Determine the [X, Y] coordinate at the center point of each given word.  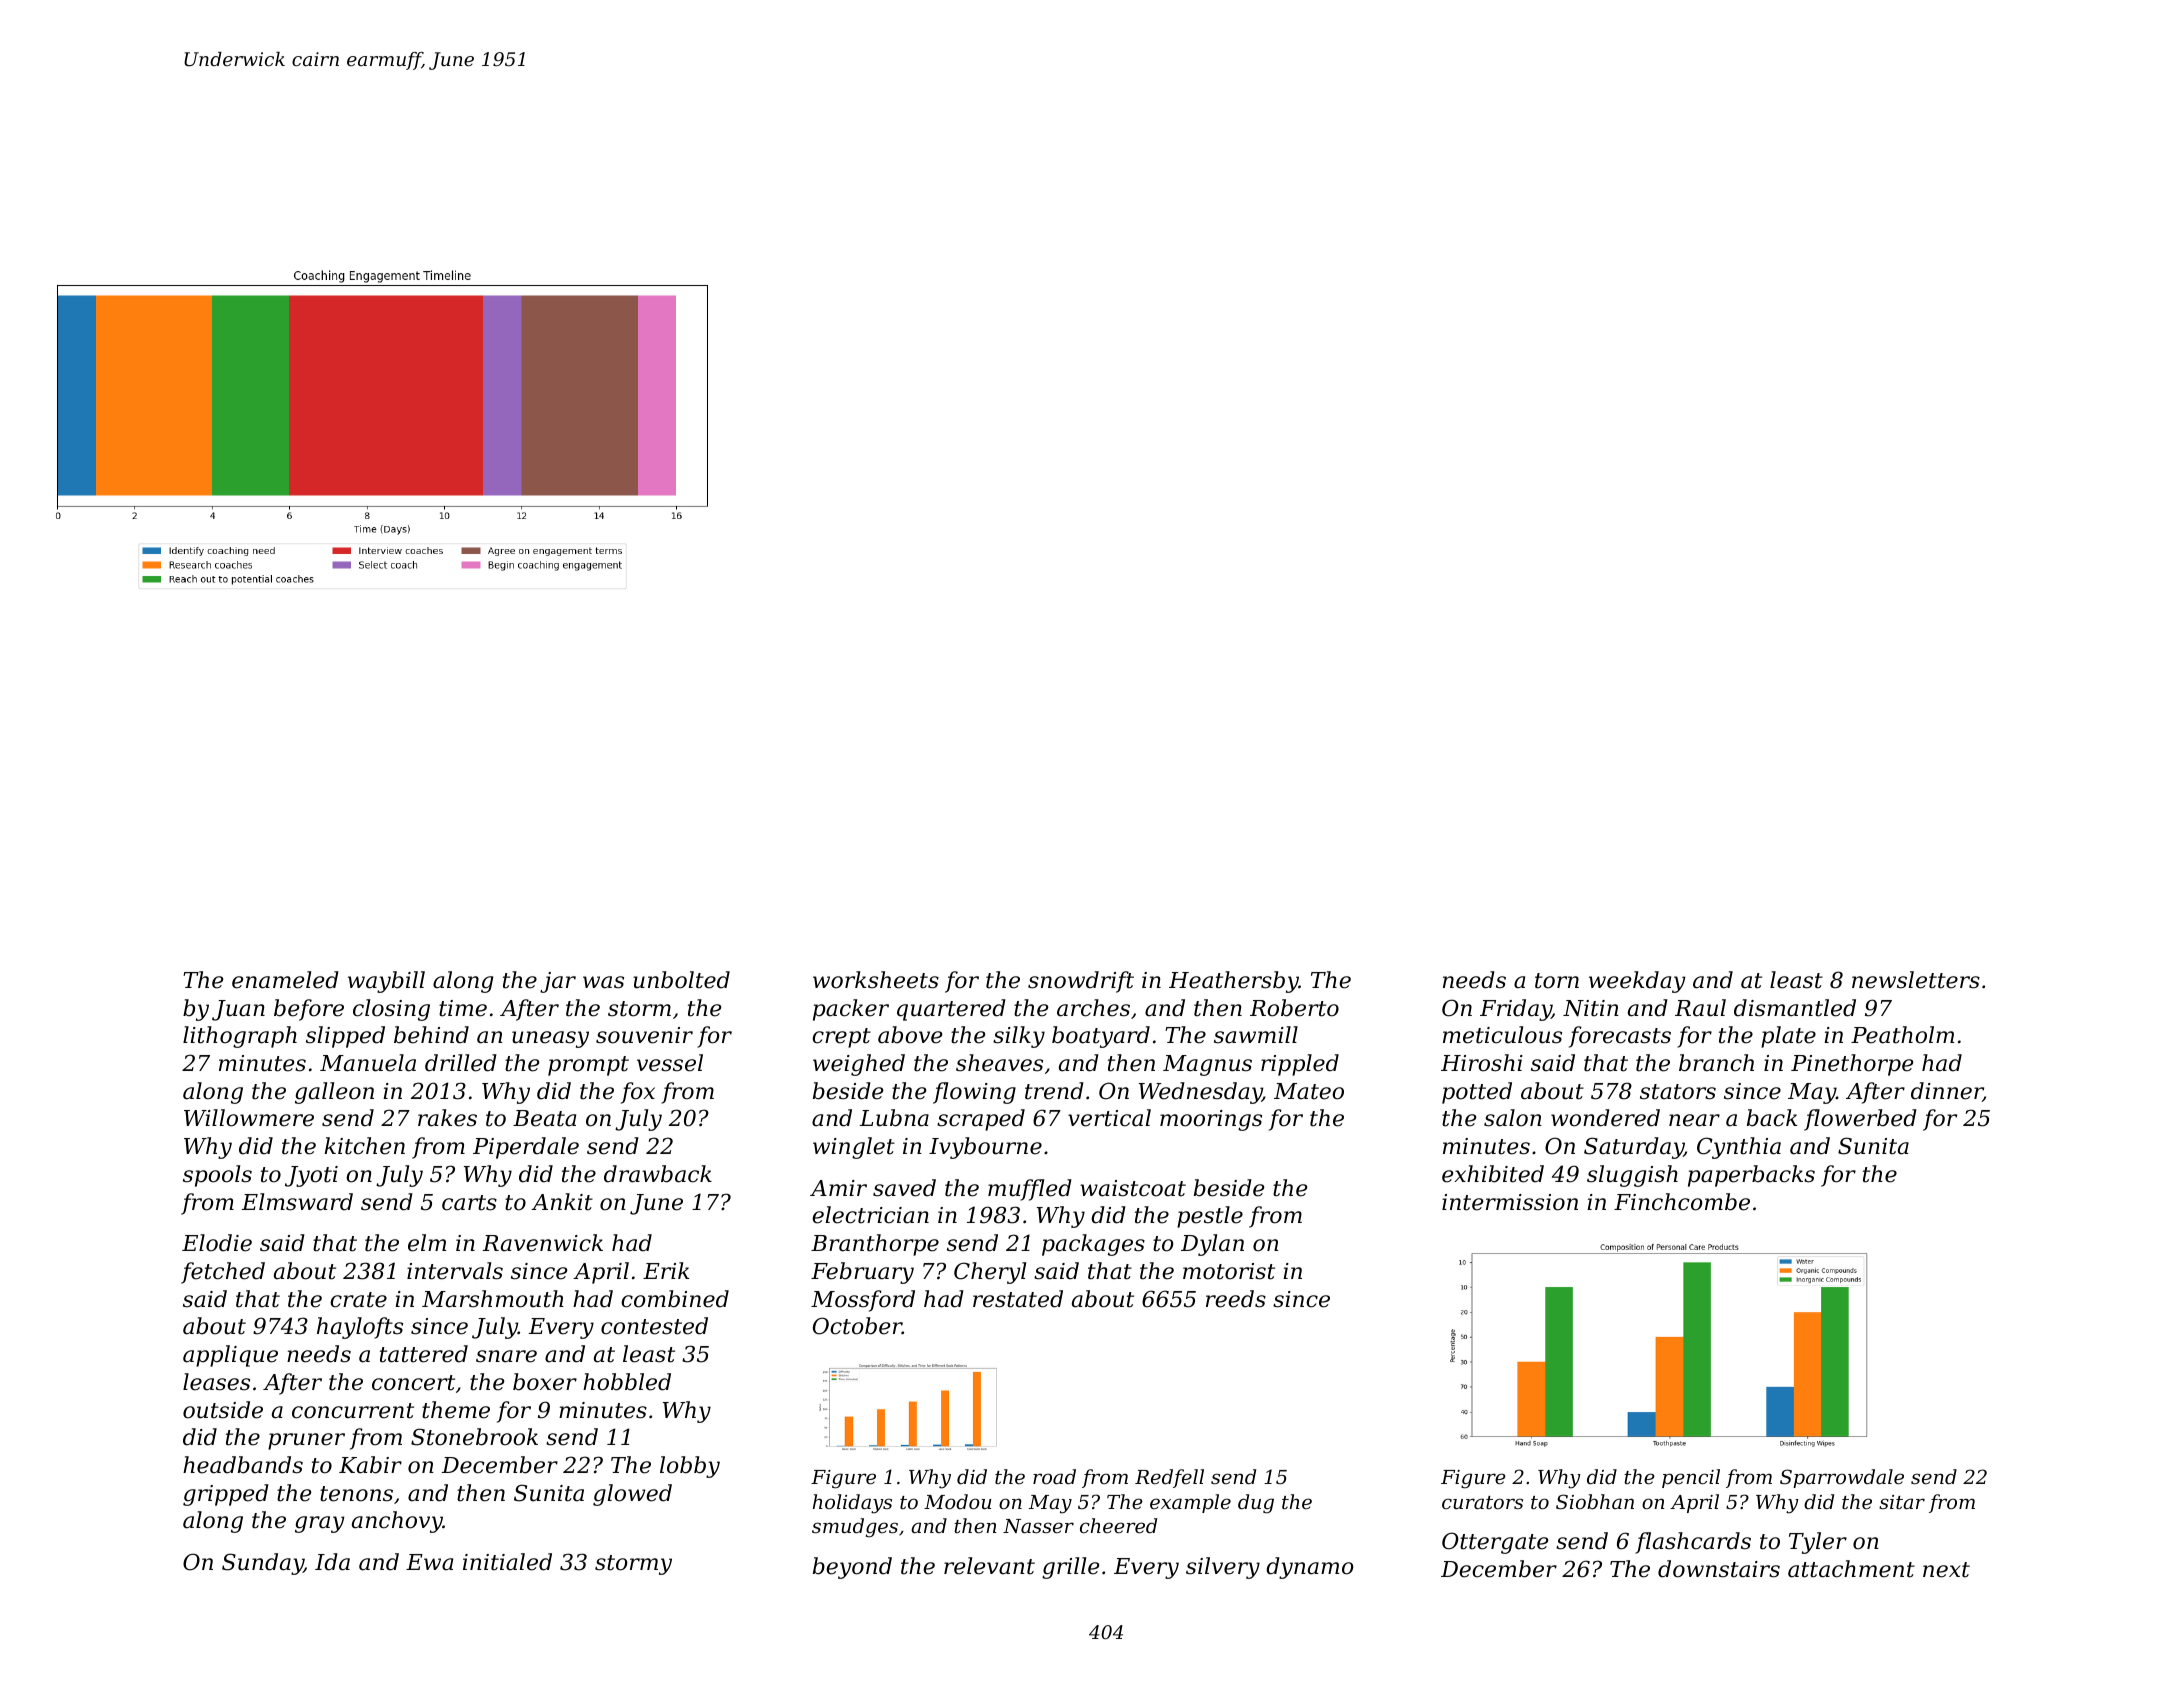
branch [1716, 1063]
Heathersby [1234, 982]
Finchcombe [1682, 1202]
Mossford [863, 1301]
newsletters [1916, 980]
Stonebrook [474, 1437]
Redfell [1169, 1478]
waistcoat [1133, 1188]
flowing [974, 1093]
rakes [447, 1118]
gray [319, 1524]
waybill [386, 982]
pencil [1691, 1478]
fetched [223, 1273]
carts [469, 1203]
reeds [1236, 1299]
